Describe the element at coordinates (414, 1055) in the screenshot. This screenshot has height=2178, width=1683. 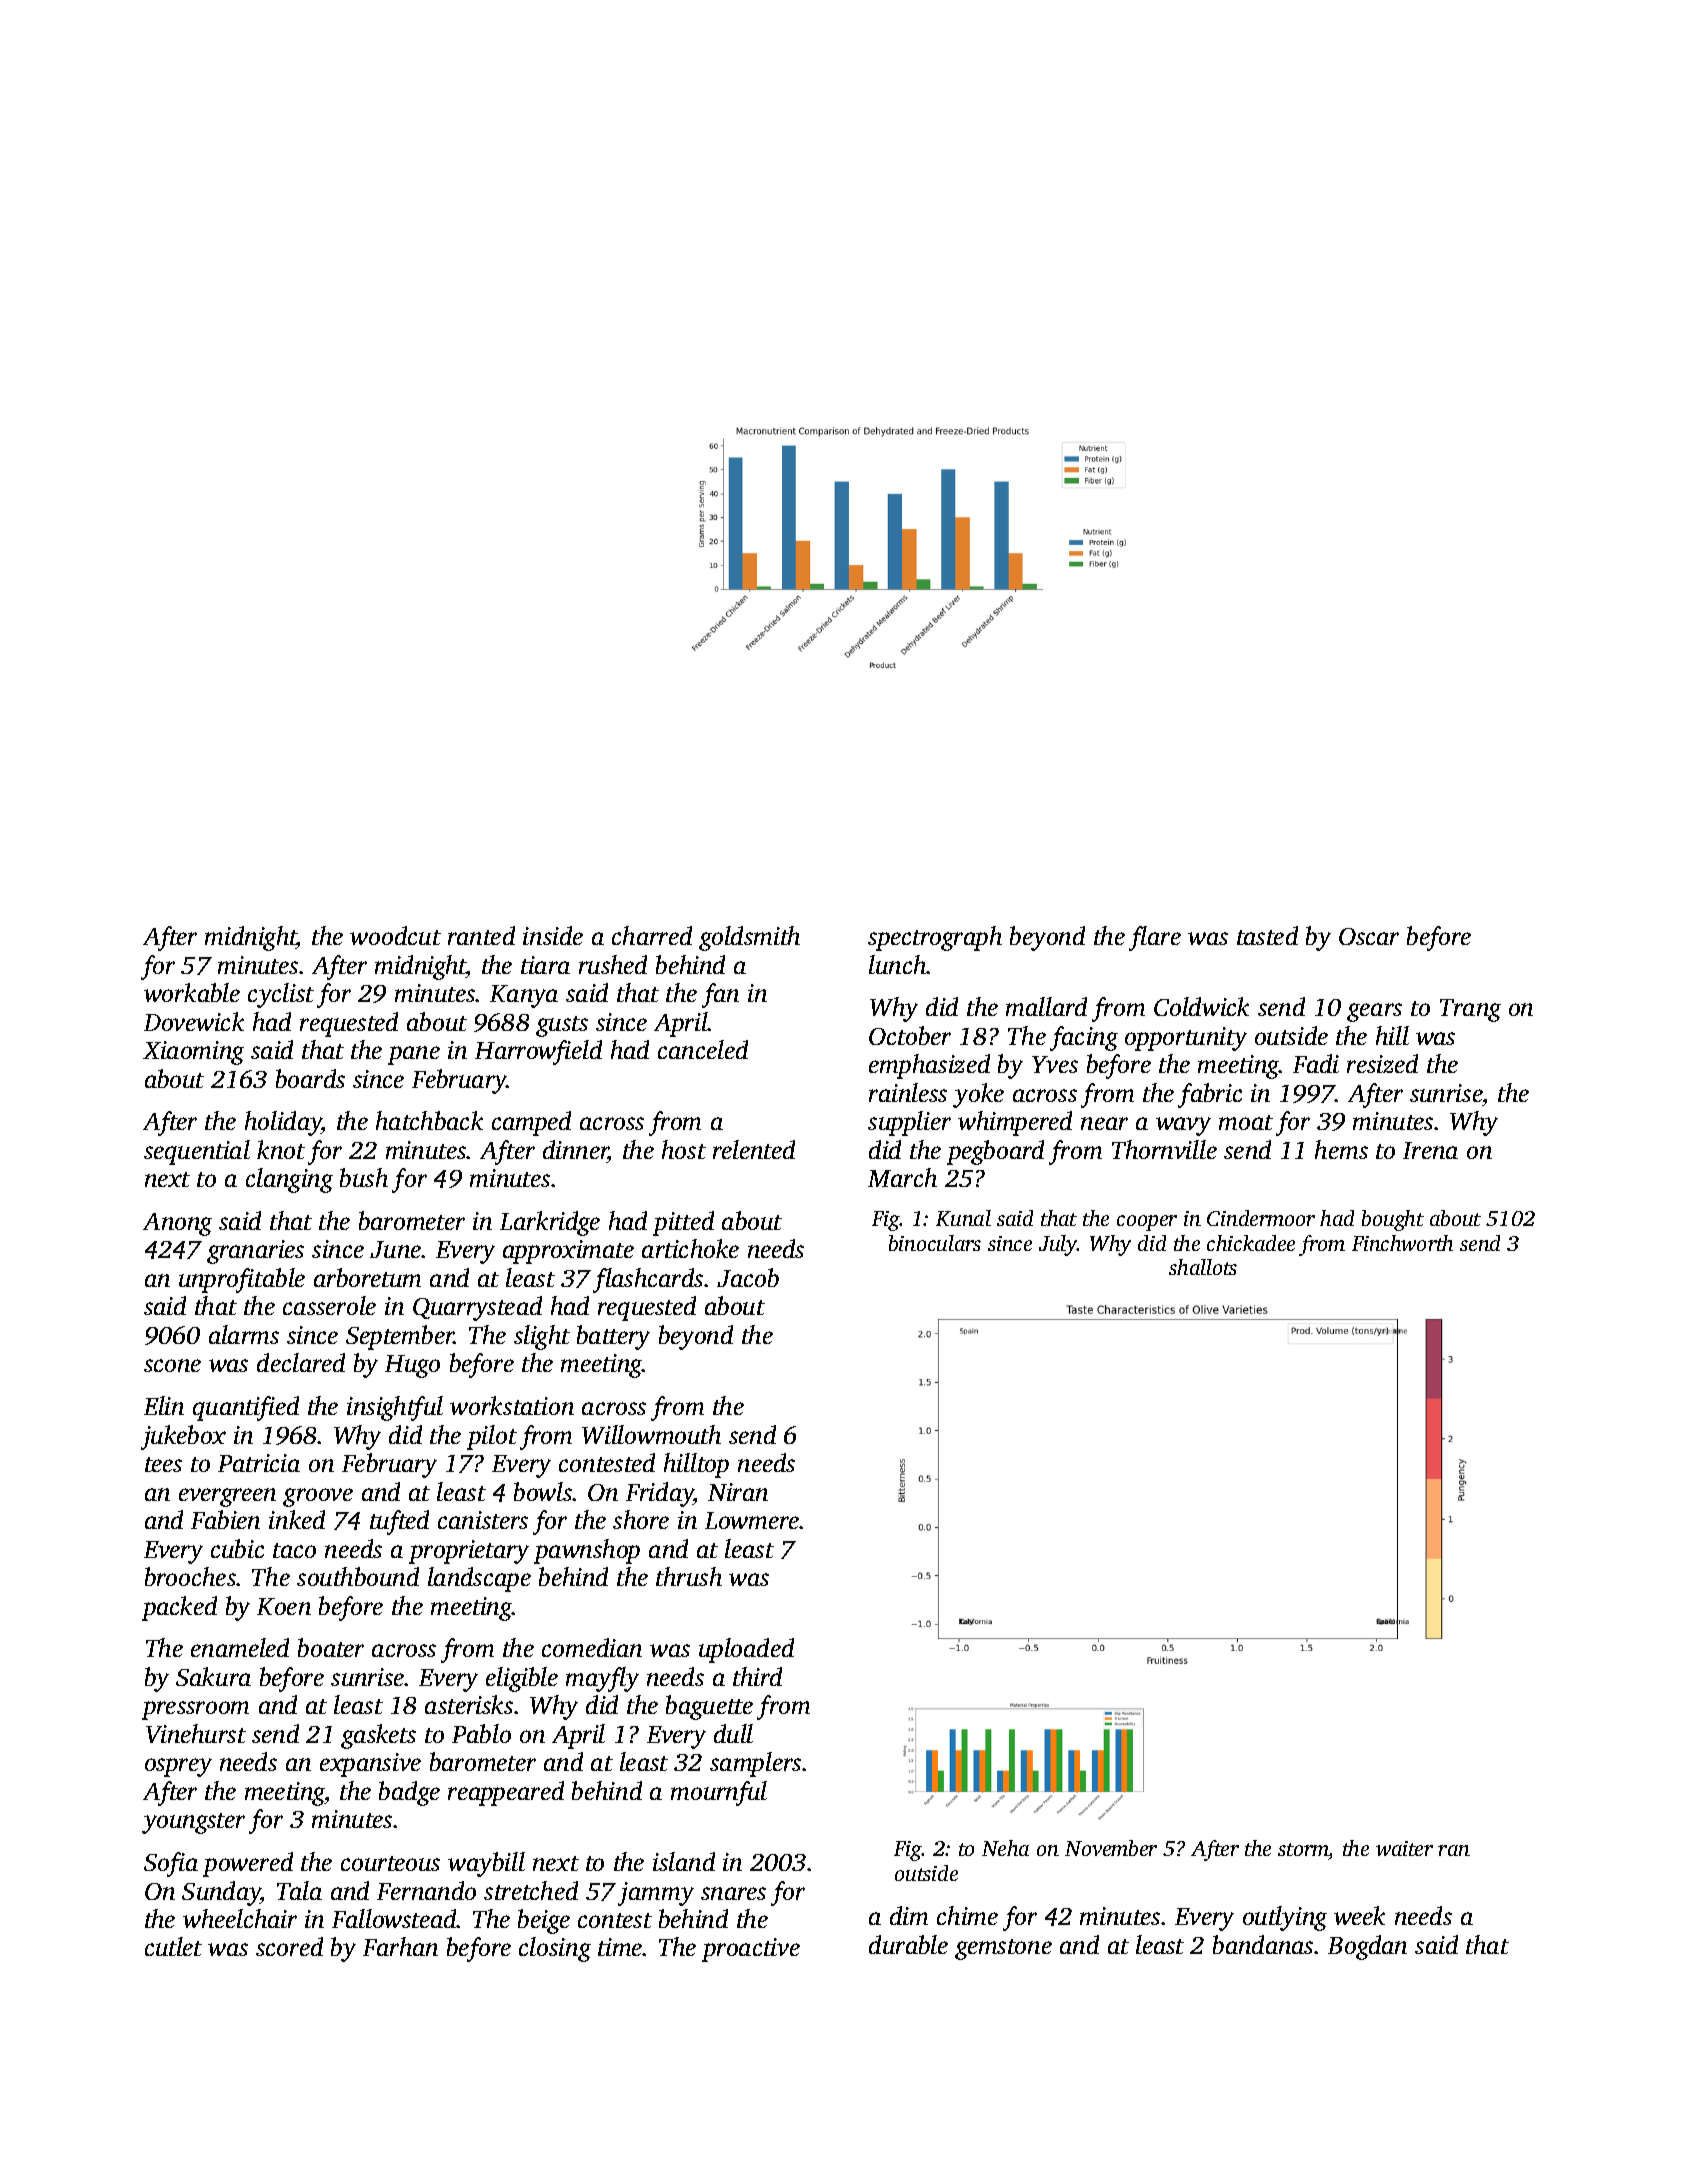
I see `pane` at that location.
